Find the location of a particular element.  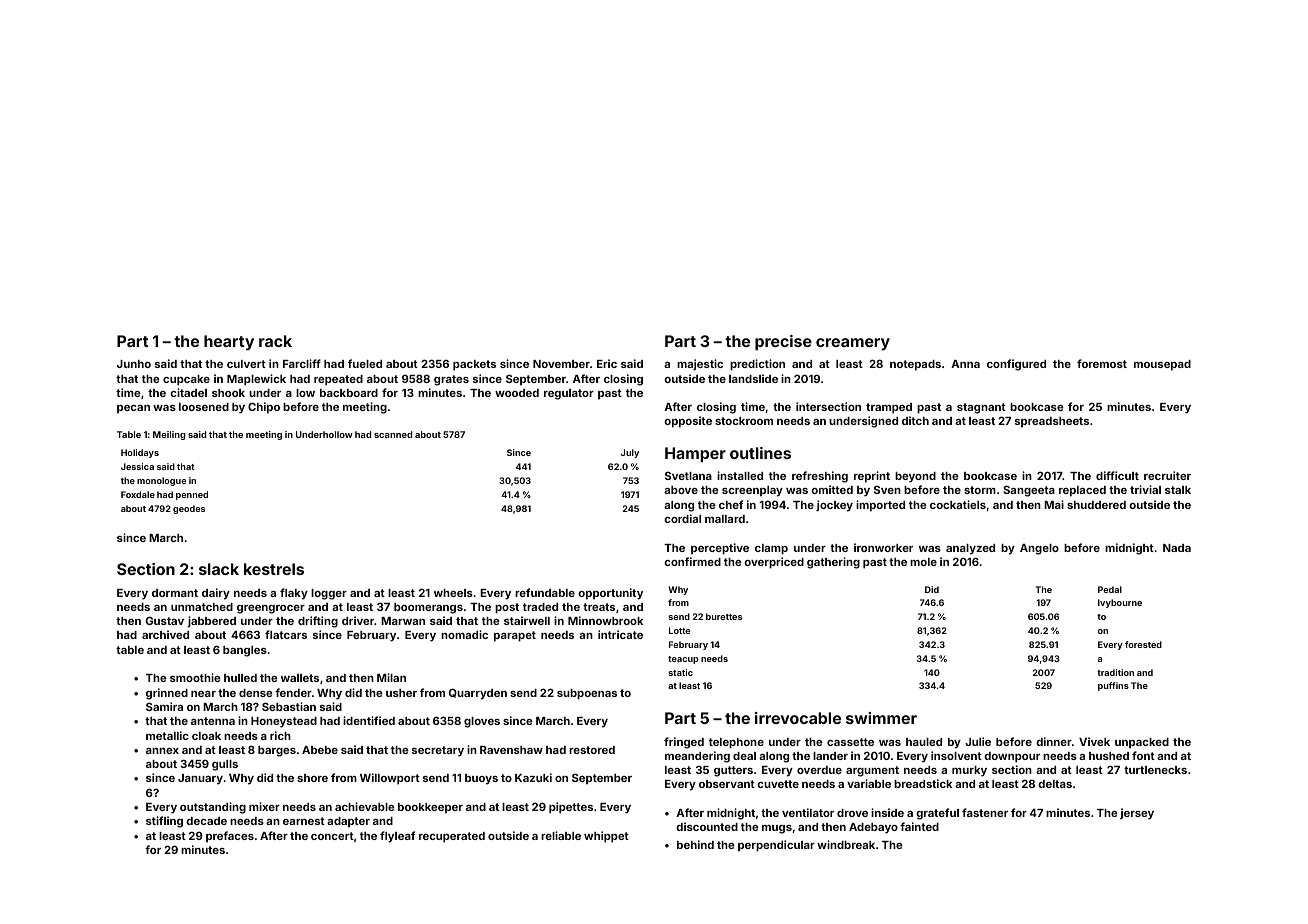

puffins is located at coordinates (1113, 686).
